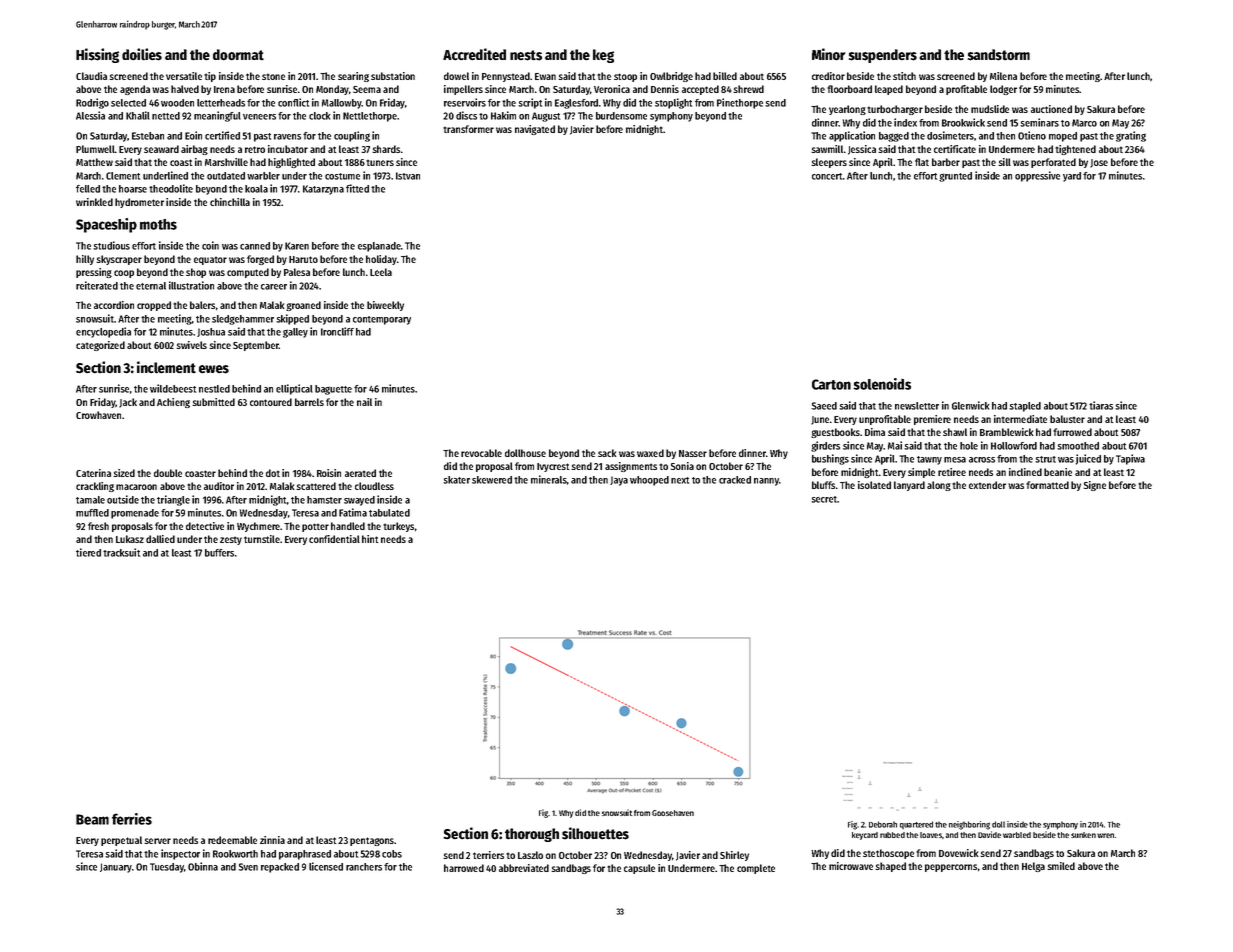 The image size is (1233, 952). What do you see at coordinates (824, 499) in the image?
I see `secret` at bounding box center [824, 499].
